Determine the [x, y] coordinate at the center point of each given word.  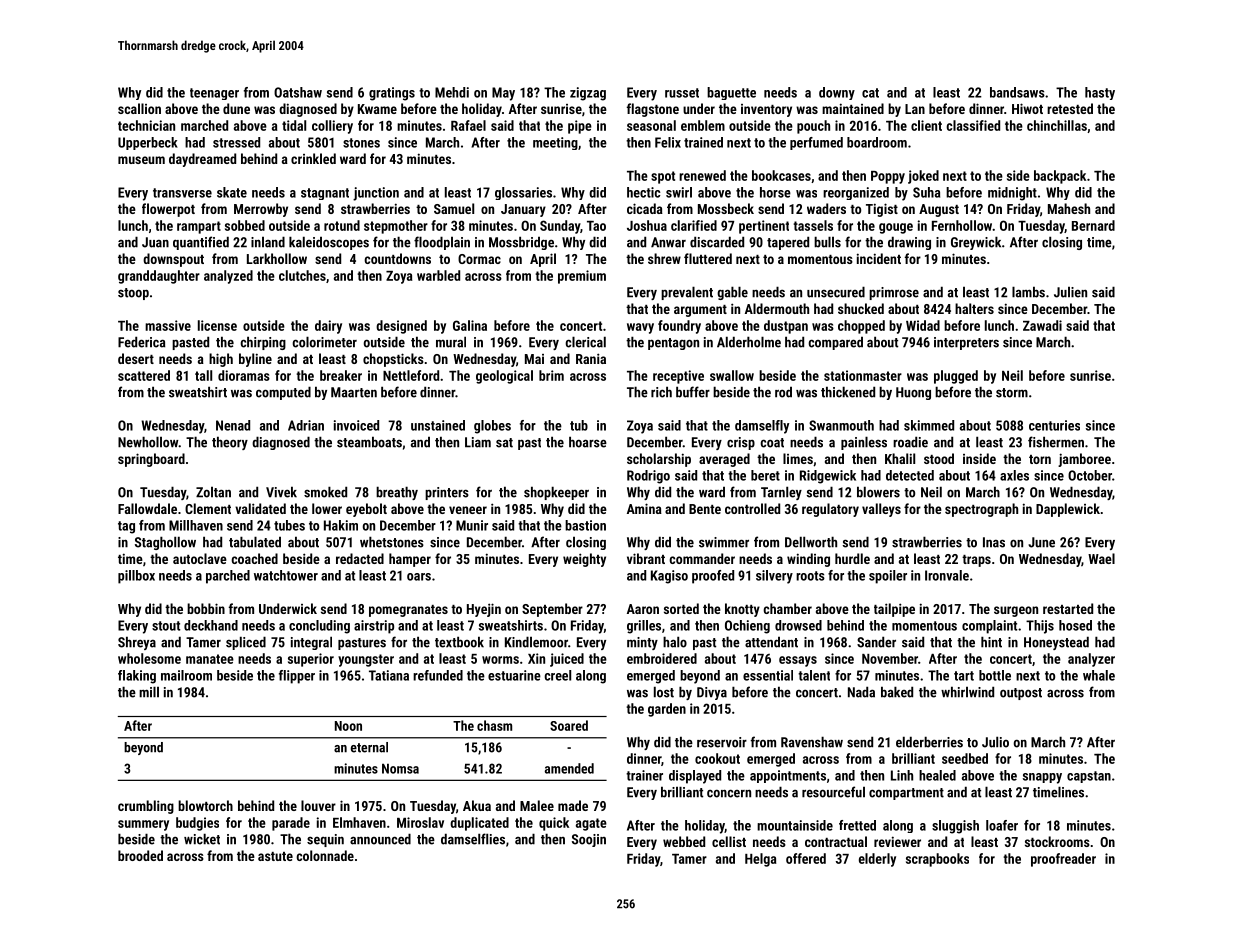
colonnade [325, 855]
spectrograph [981, 510]
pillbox [136, 577]
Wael [1101, 558]
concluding [319, 627]
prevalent [687, 293]
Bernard [1093, 225]
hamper [410, 560]
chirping [263, 343]
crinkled [313, 158]
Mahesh [1069, 208]
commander [702, 558]
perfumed [816, 143]
